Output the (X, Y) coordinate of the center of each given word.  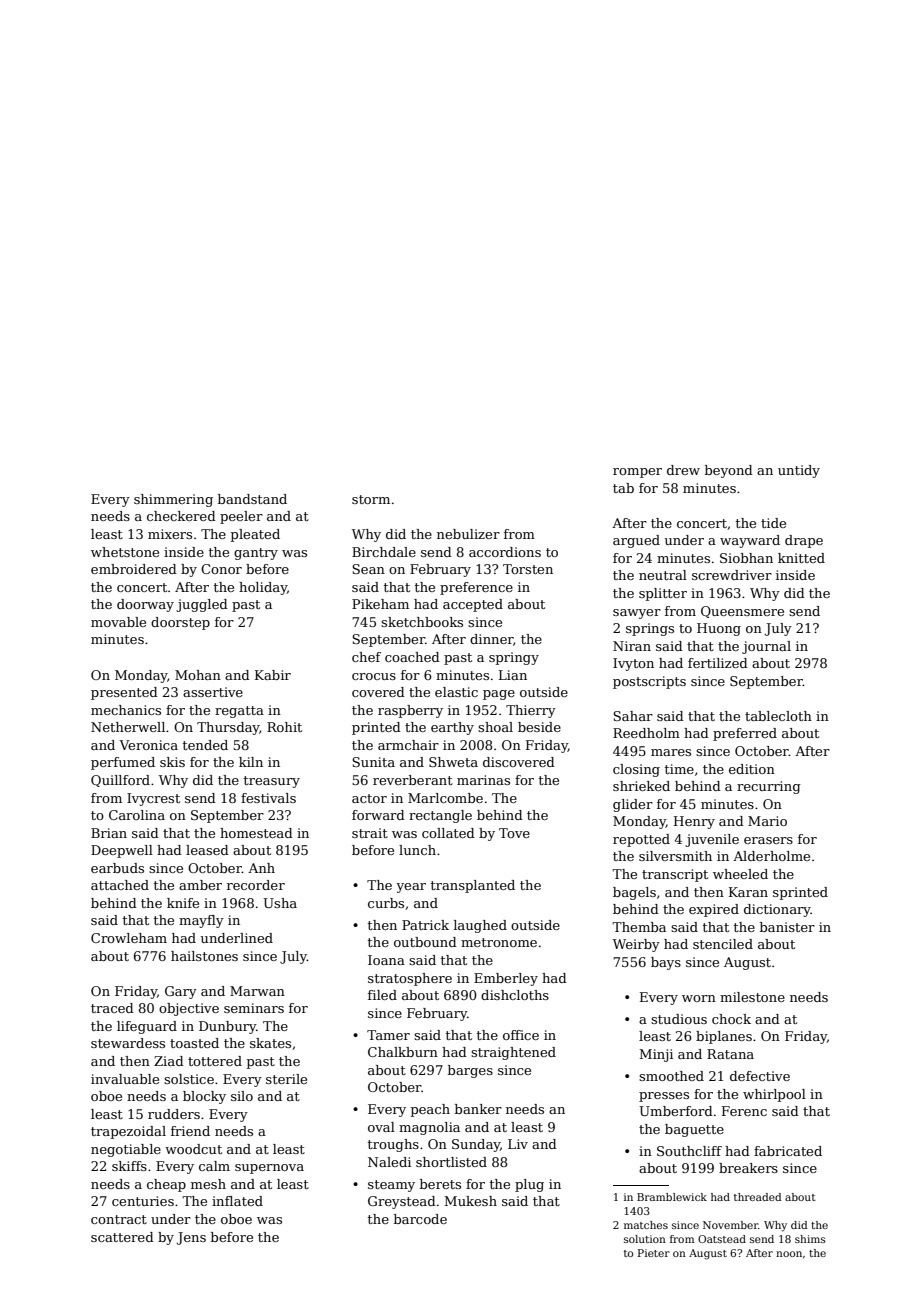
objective (189, 1009)
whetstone (125, 552)
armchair (408, 745)
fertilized (718, 663)
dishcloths (515, 995)
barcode (420, 1219)
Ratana (730, 1054)
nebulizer (468, 534)
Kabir (273, 675)
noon (789, 1254)
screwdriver (732, 575)
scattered (122, 1237)
